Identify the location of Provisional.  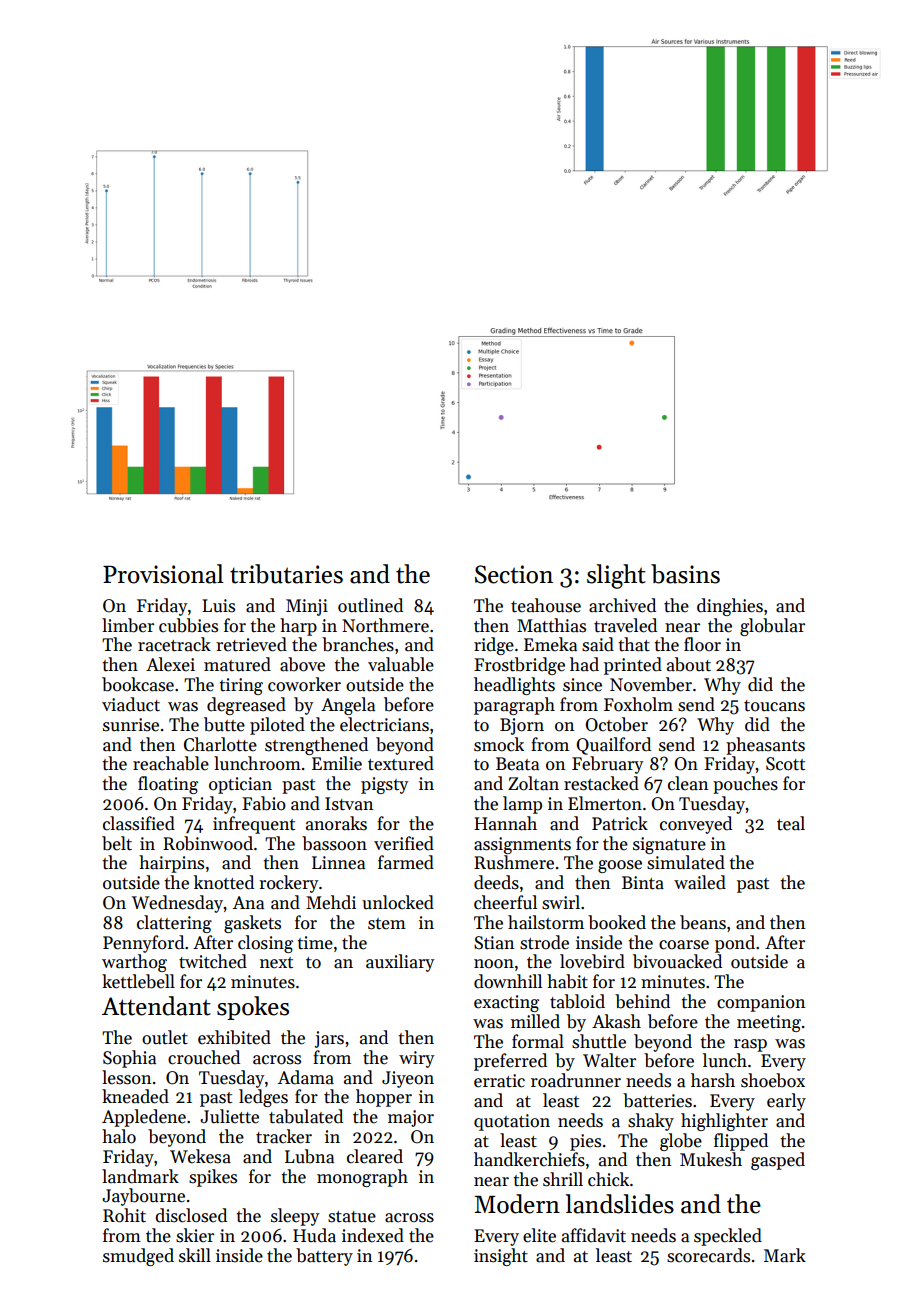
(163, 574).
